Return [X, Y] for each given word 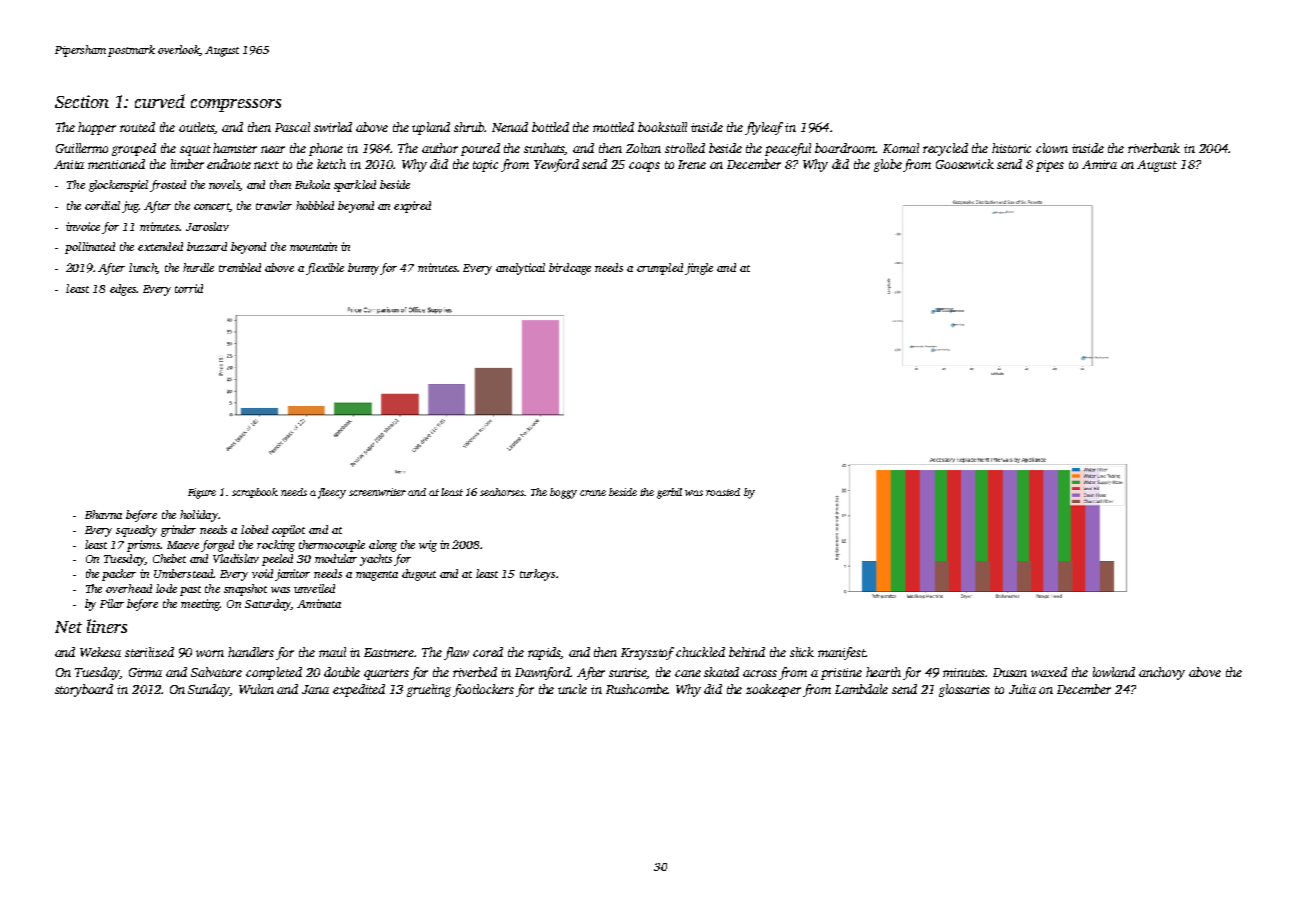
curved [160, 101]
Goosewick [965, 164]
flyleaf [764, 128]
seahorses [502, 492]
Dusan [1010, 672]
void [262, 573]
